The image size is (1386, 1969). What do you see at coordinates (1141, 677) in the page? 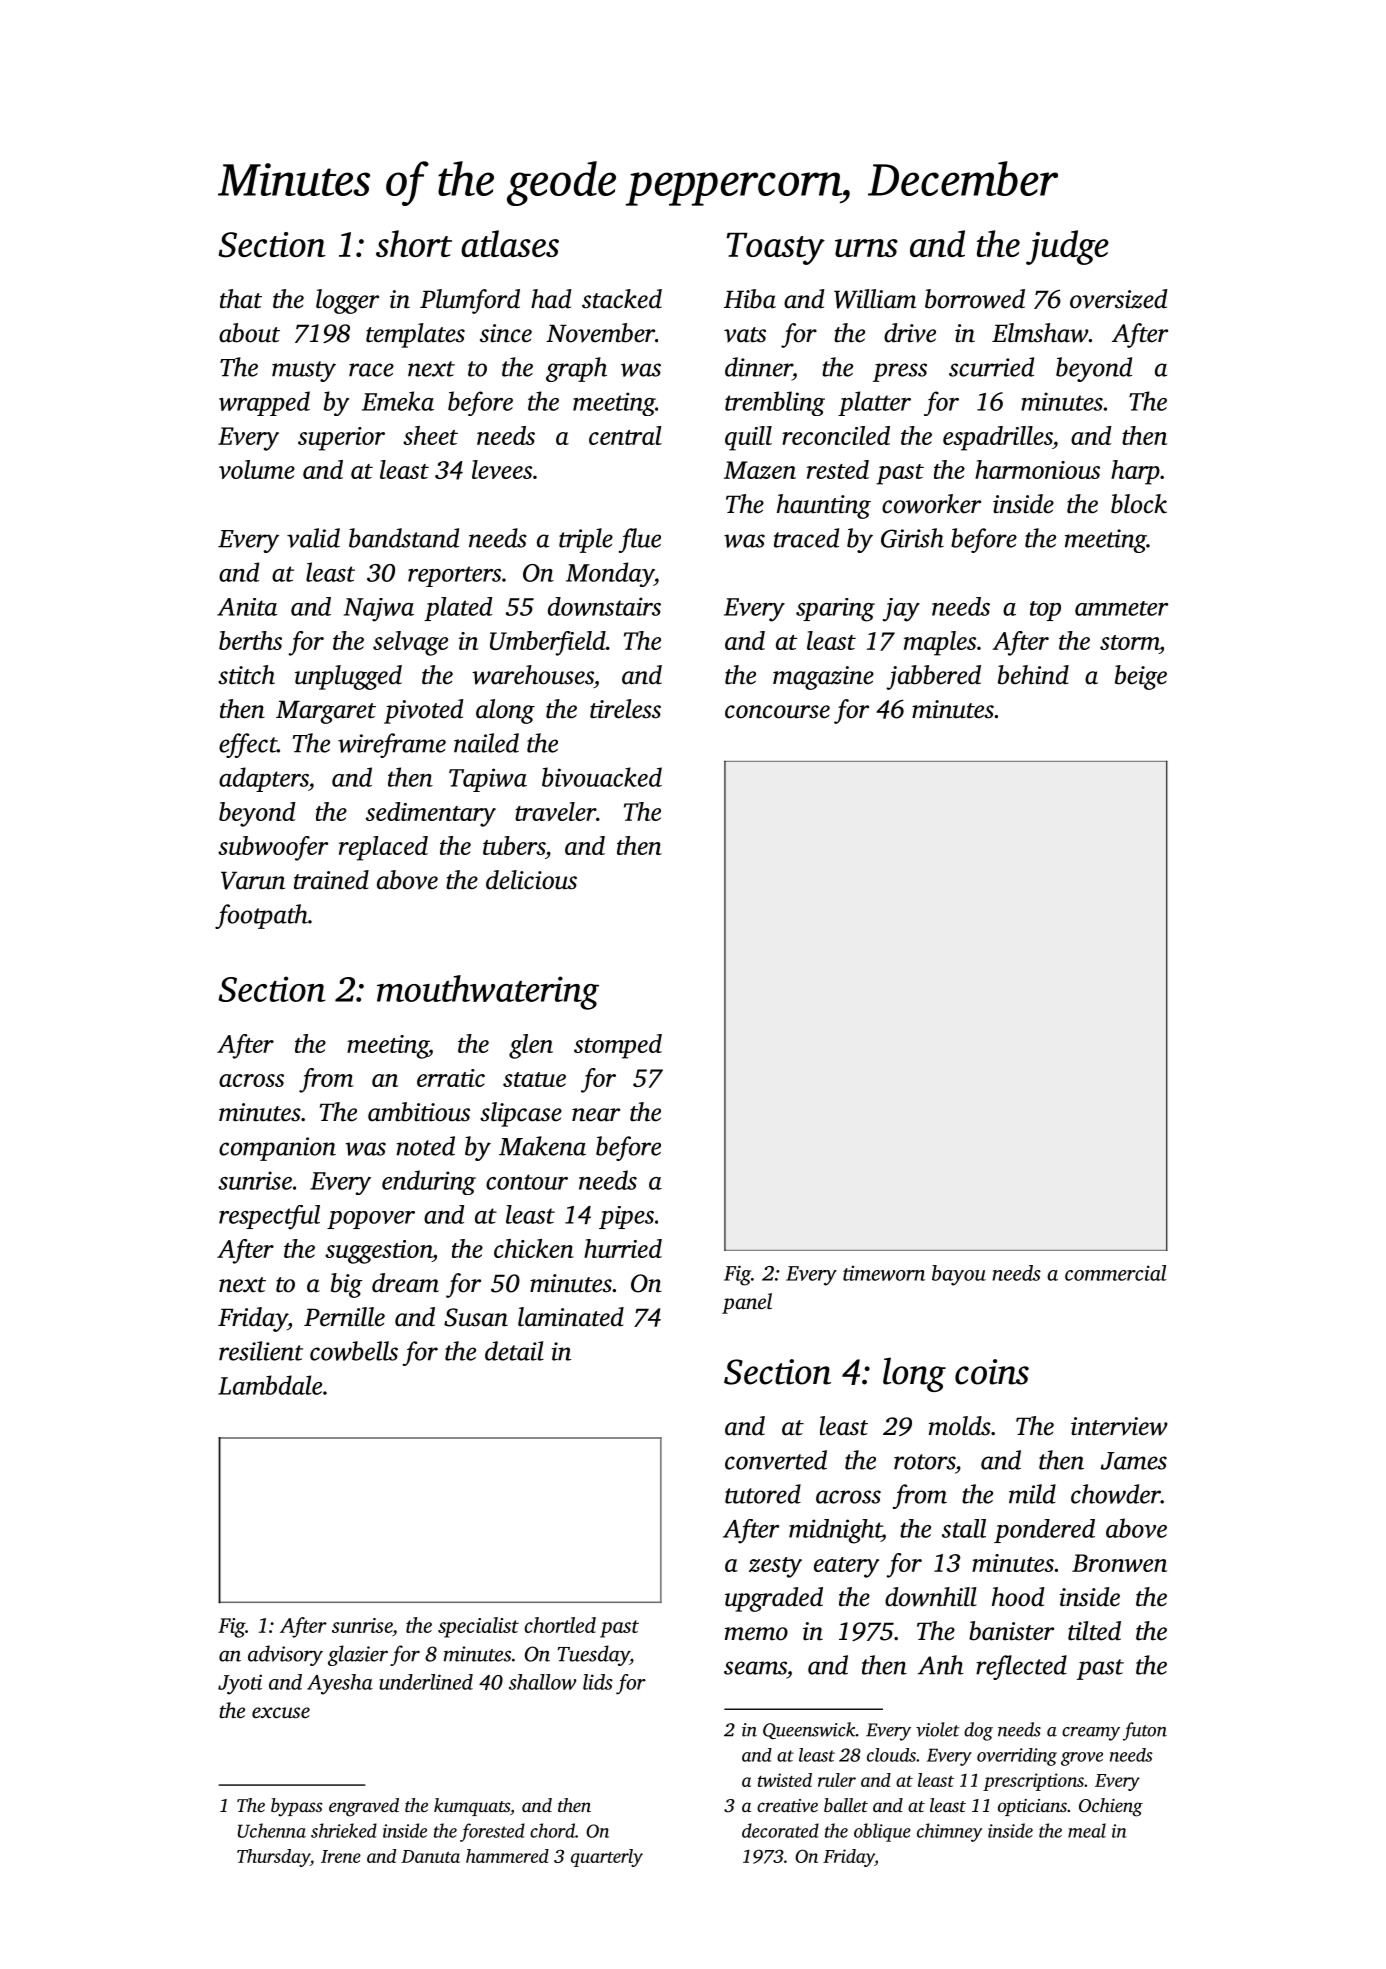
I see `beige` at bounding box center [1141, 677].
